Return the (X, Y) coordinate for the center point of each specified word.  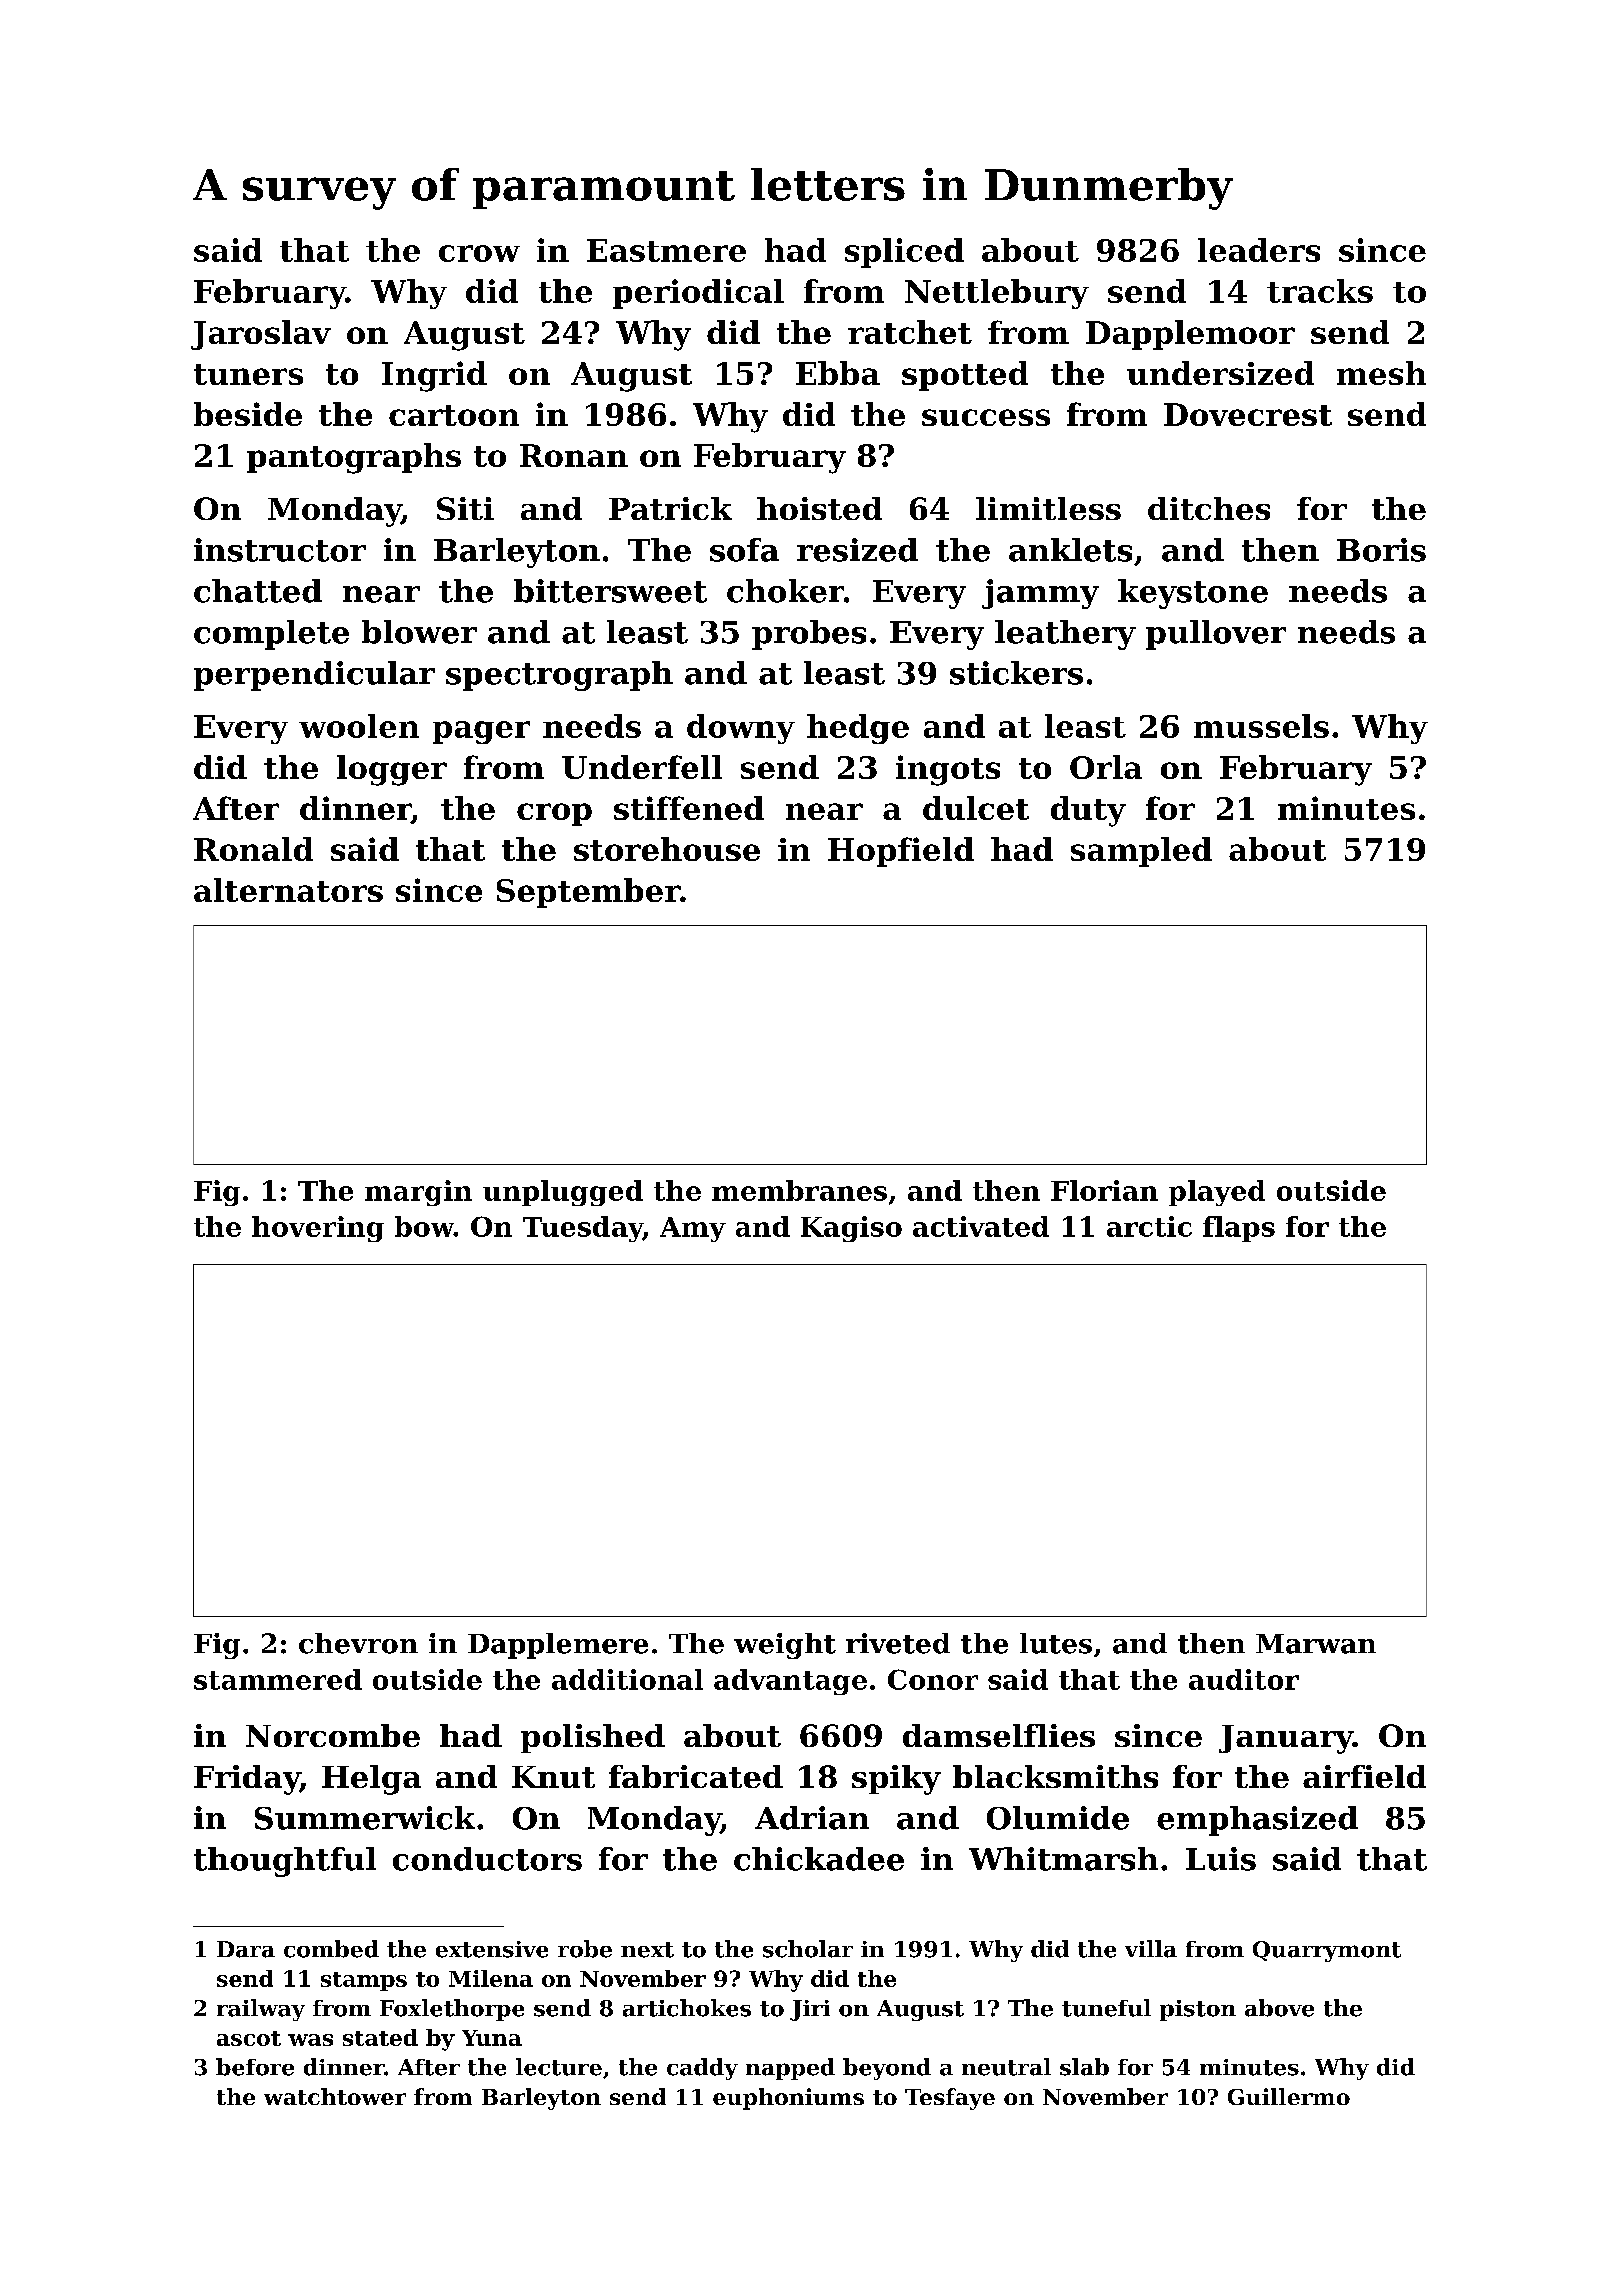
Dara (246, 1949)
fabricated (696, 1776)
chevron (358, 1643)
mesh (1381, 373)
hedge (858, 729)
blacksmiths (1055, 1776)
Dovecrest (1248, 414)
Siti (465, 508)
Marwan (1316, 1644)
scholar (808, 1949)
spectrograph (559, 676)
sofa (744, 550)
